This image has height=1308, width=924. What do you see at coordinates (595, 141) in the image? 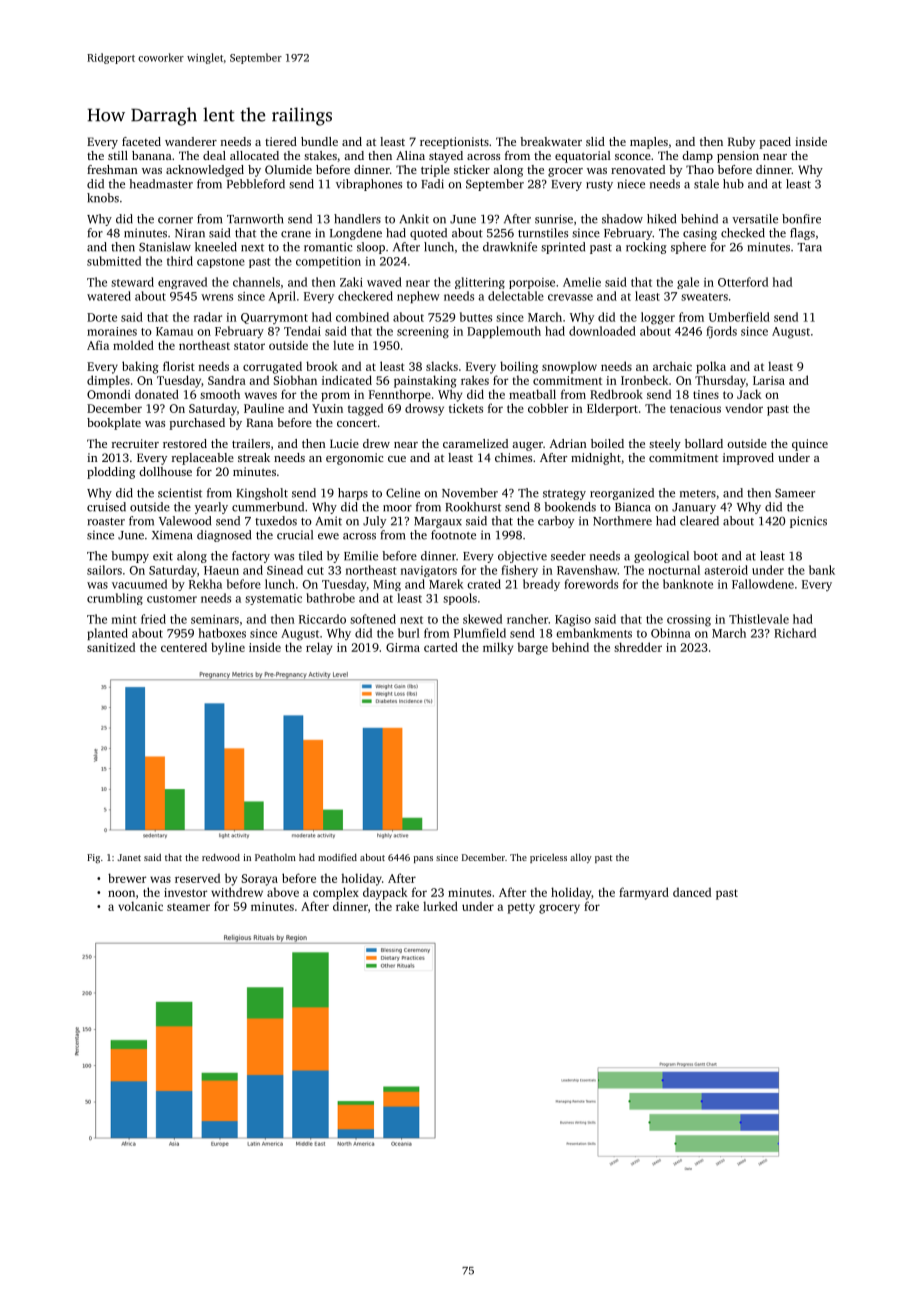
I see `slid` at bounding box center [595, 141].
